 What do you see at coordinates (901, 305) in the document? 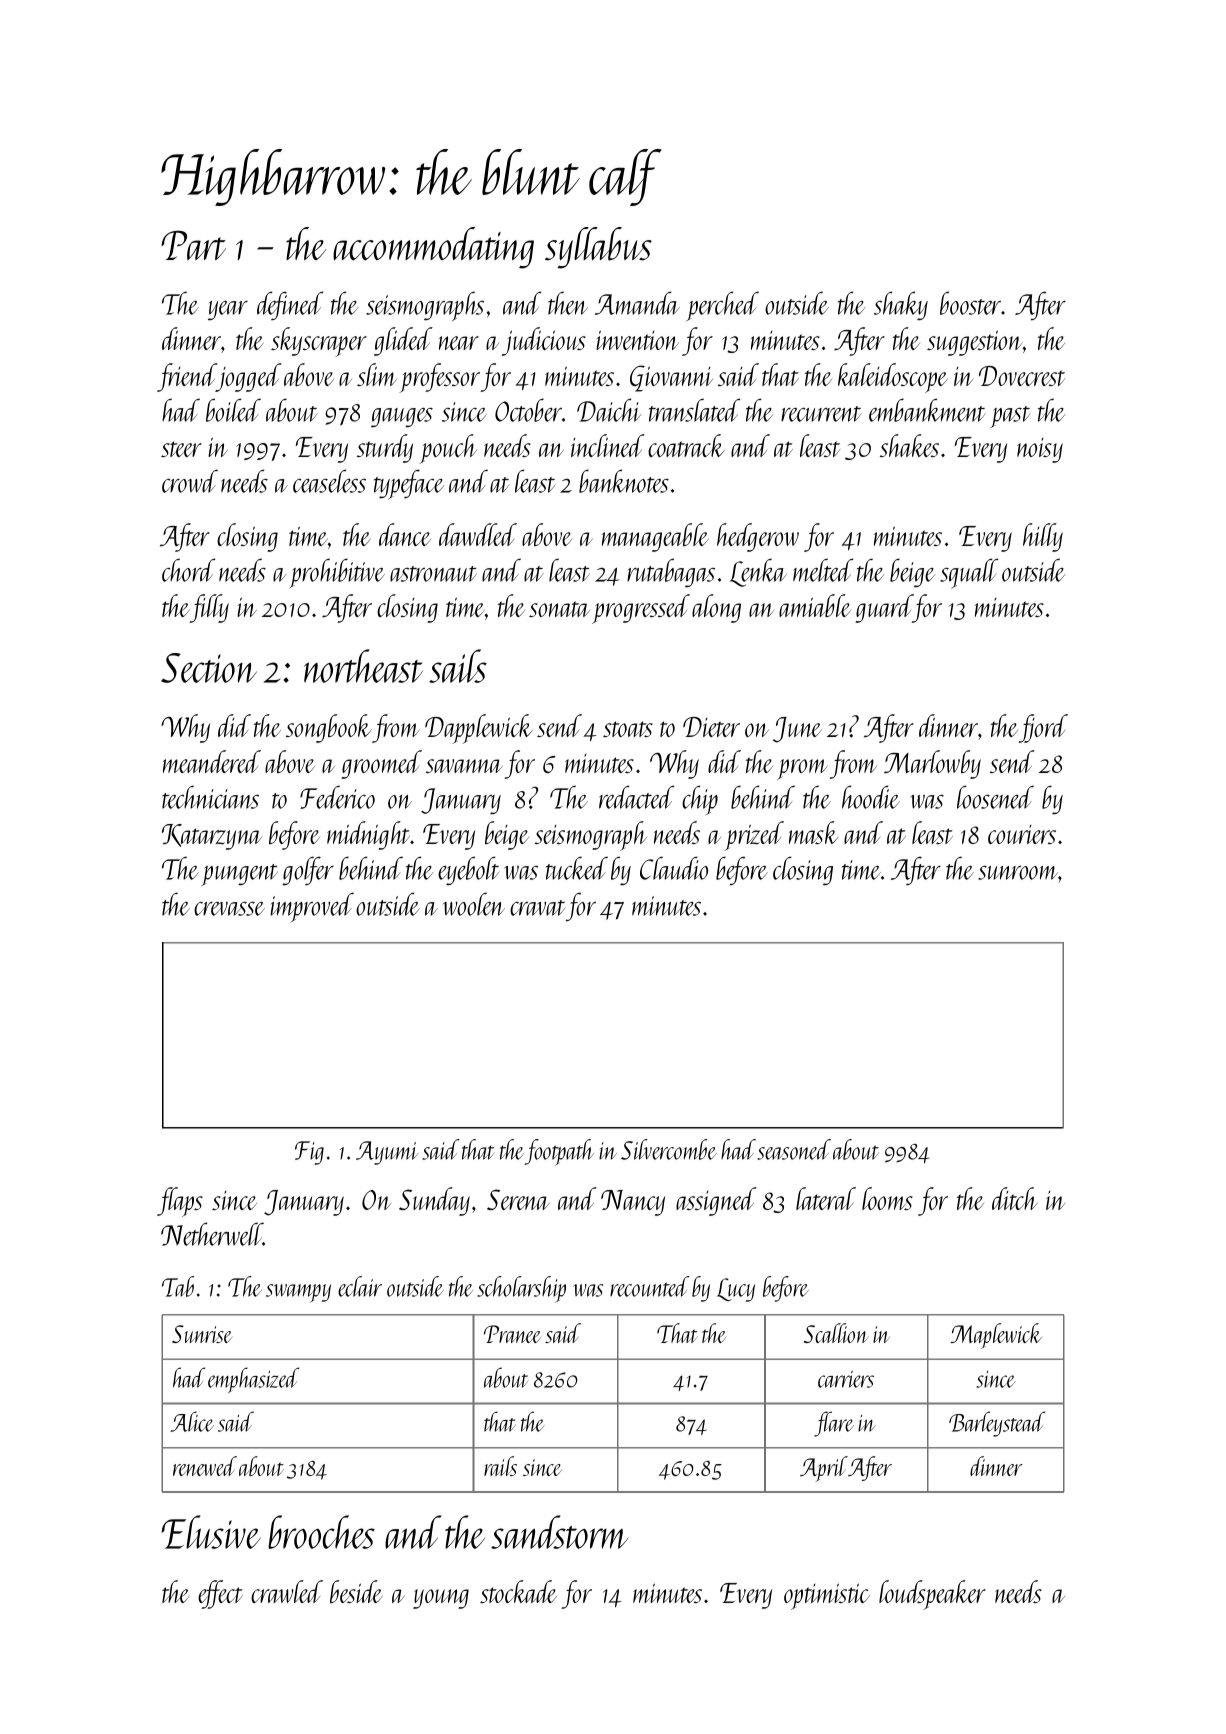
I see `shaky` at bounding box center [901, 305].
